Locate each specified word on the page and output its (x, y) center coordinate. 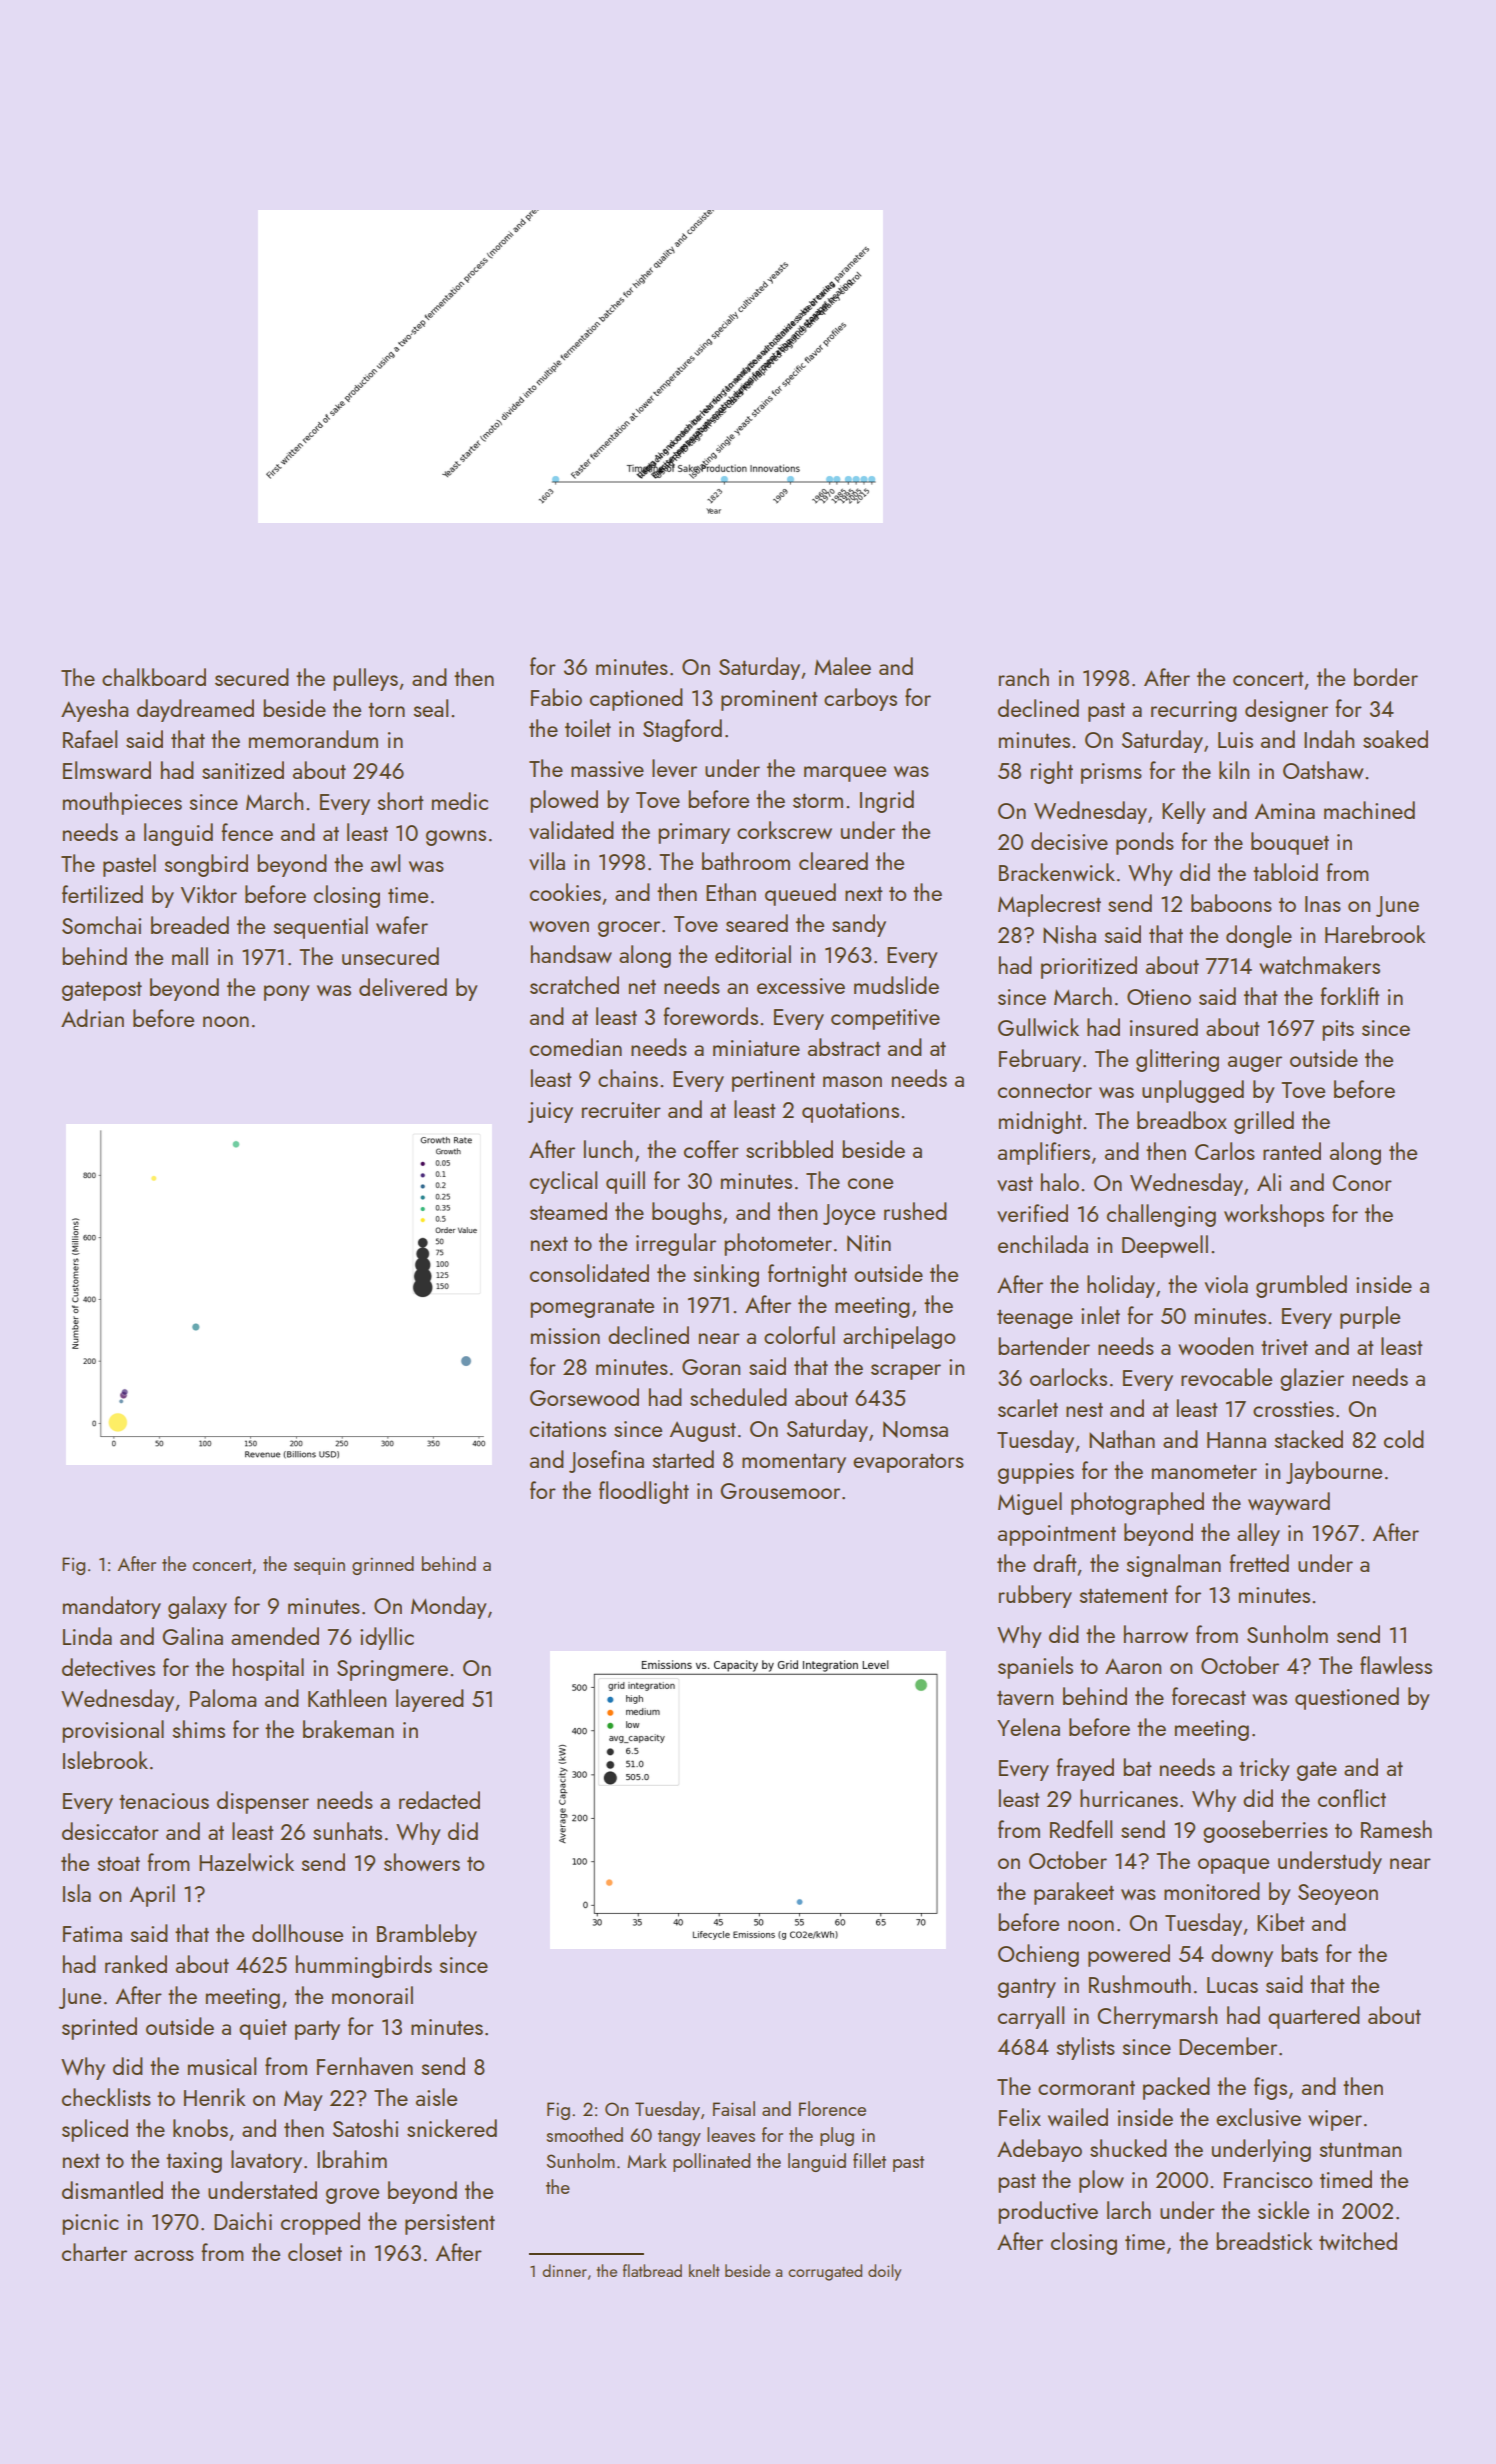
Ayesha (94, 710)
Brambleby (427, 1935)
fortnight (807, 1275)
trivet (1284, 1347)
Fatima (92, 1934)
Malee (843, 666)
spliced (95, 2130)
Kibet (1281, 1922)
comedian (576, 1047)
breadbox (1182, 1120)
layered (430, 1700)
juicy (550, 1112)
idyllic (387, 1638)
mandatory (112, 1607)
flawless (1396, 1665)
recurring (1194, 711)
